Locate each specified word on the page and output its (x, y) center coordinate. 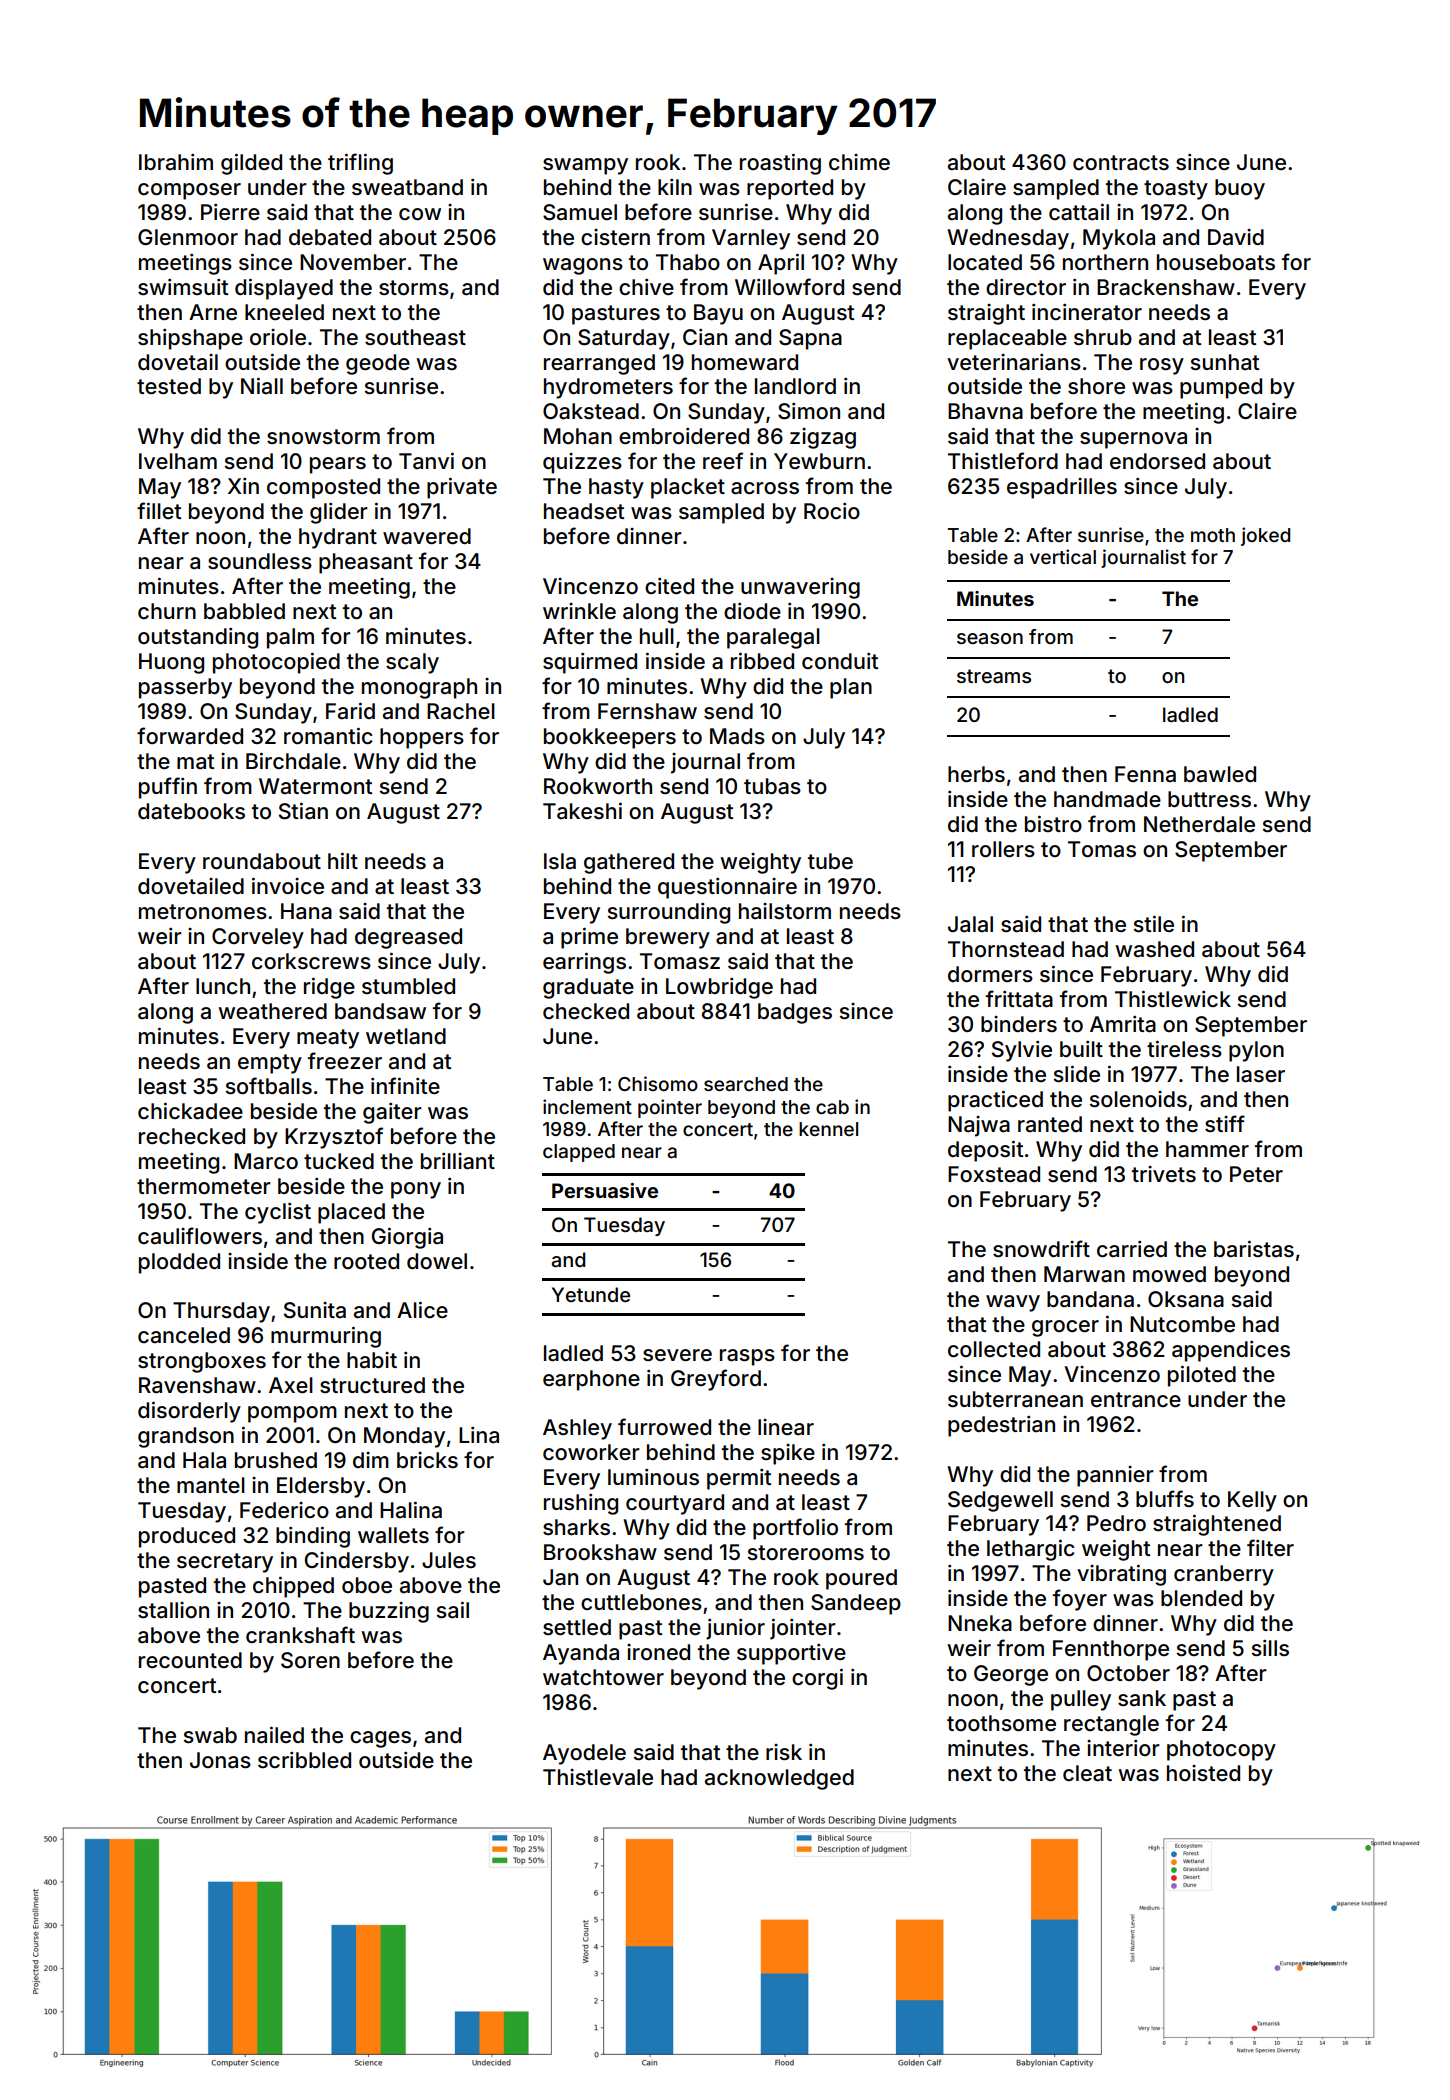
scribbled (304, 1760)
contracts (1121, 163)
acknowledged (779, 1779)
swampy (585, 166)
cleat (1087, 1773)
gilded (251, 164)
